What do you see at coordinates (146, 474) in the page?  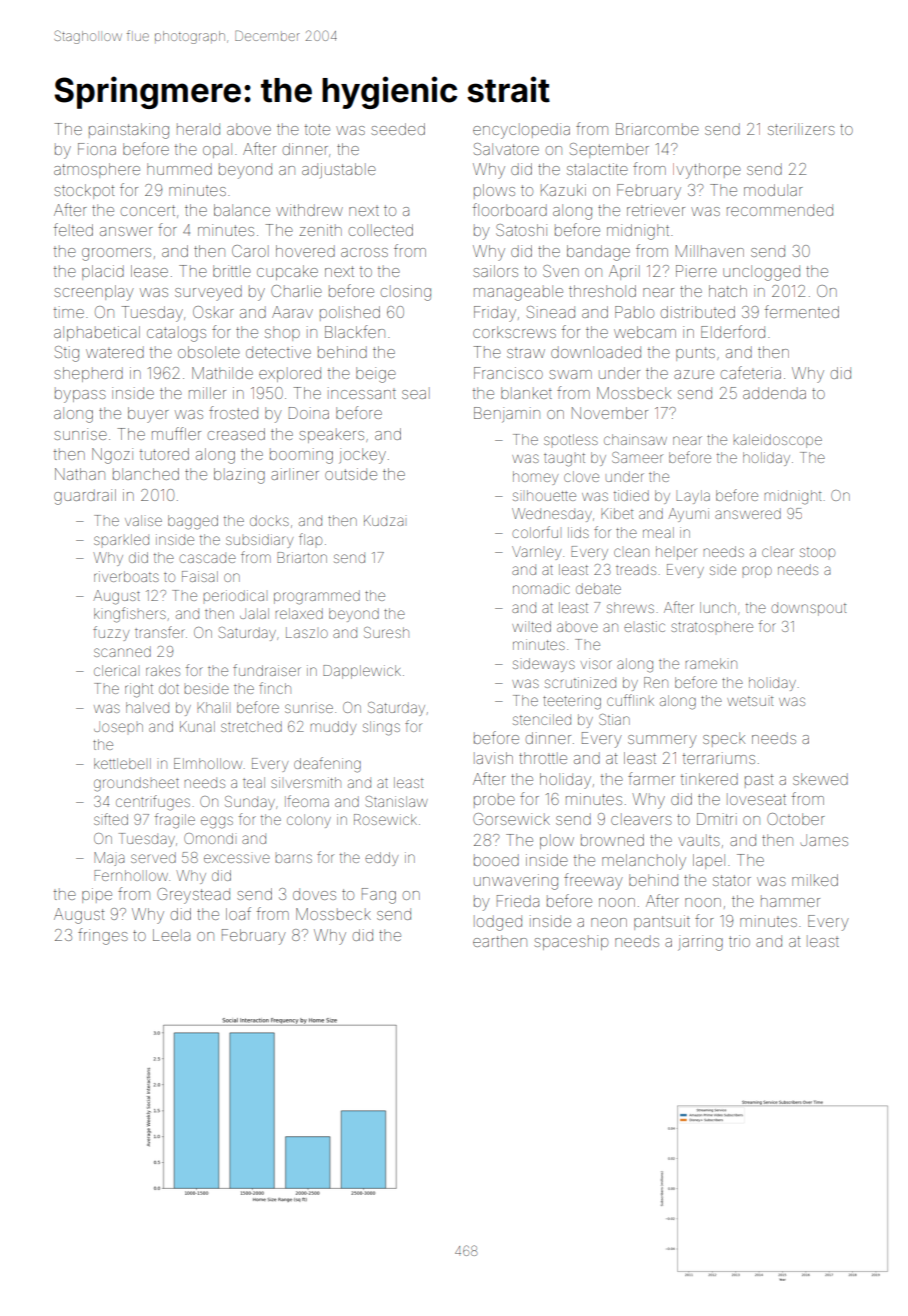 I see `blanched` at bounding box center [146, 474].
